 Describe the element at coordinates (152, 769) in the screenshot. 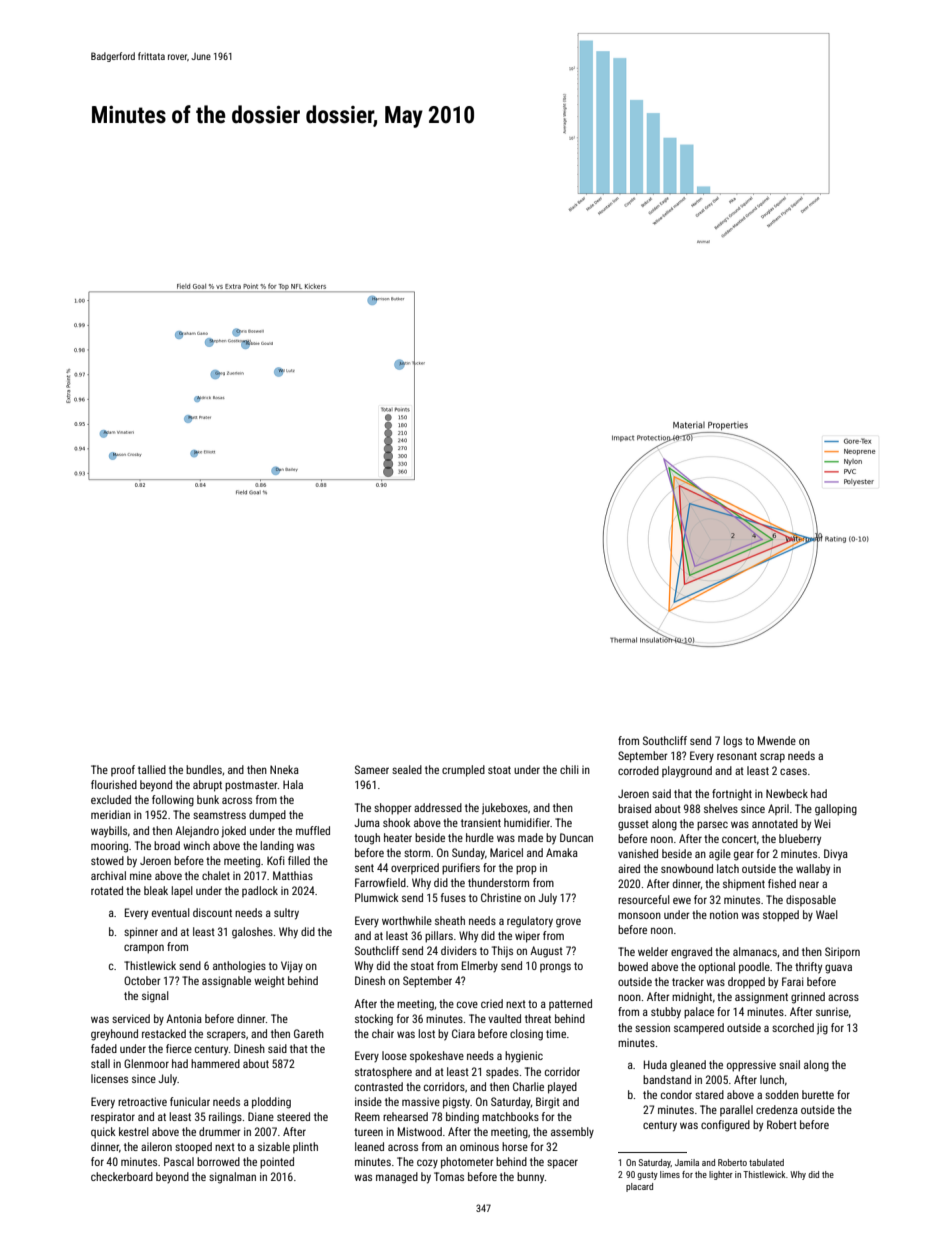

I see `tallied` at that location.
